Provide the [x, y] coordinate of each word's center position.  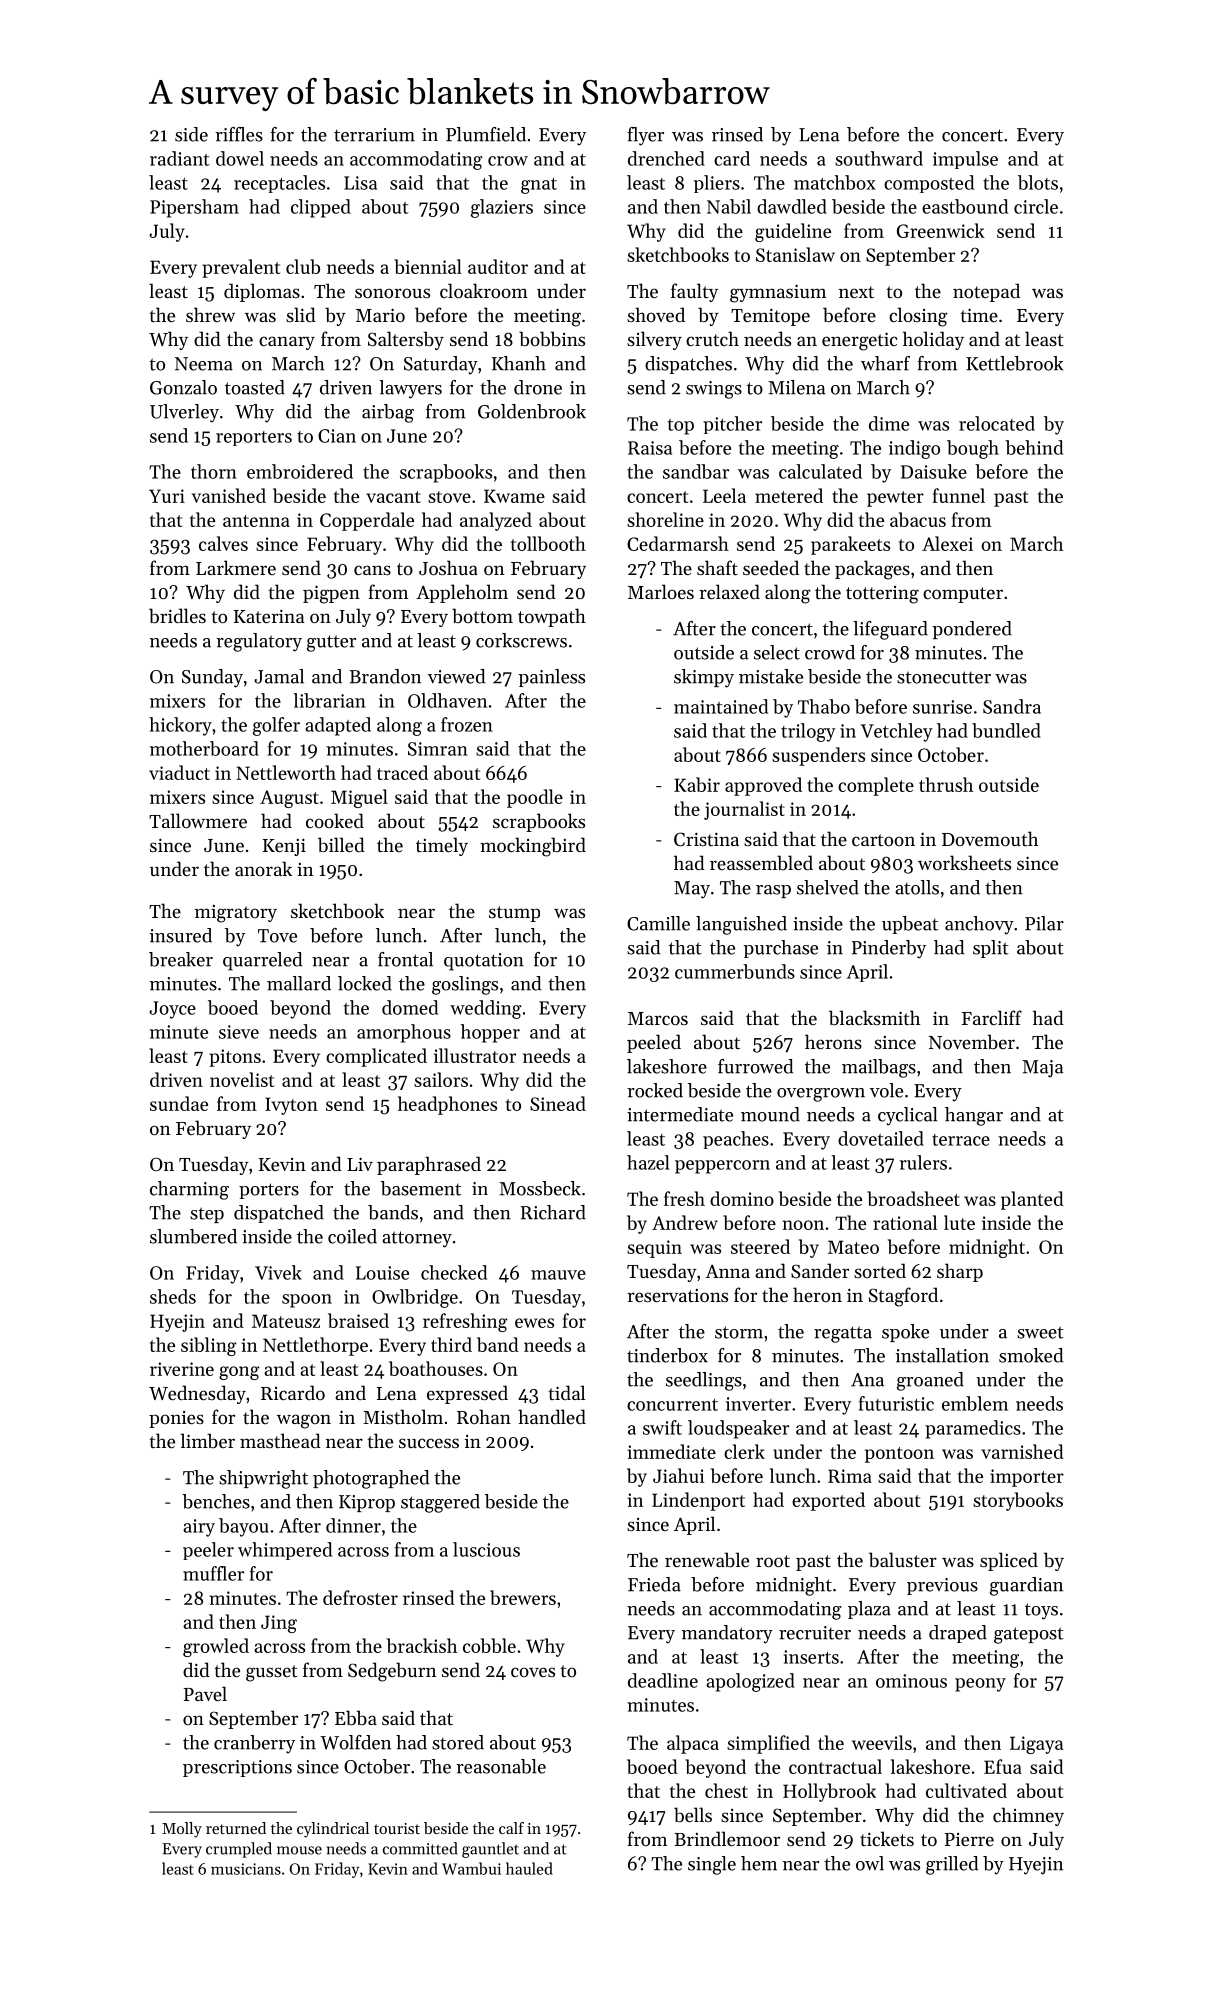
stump [514, 914]
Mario [380, 315]
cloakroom [484, 290]
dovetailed [881, 1138]
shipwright [263, 1479]
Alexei [947, 543]
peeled [654, 1043]
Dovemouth [990, 838]
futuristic [896, 1403]
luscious [486, 1549]
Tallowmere [198, 820]
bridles [177, 616]
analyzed [496, 521]
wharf [885, 363]
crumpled [239, 1850]
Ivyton [291, 1106]
